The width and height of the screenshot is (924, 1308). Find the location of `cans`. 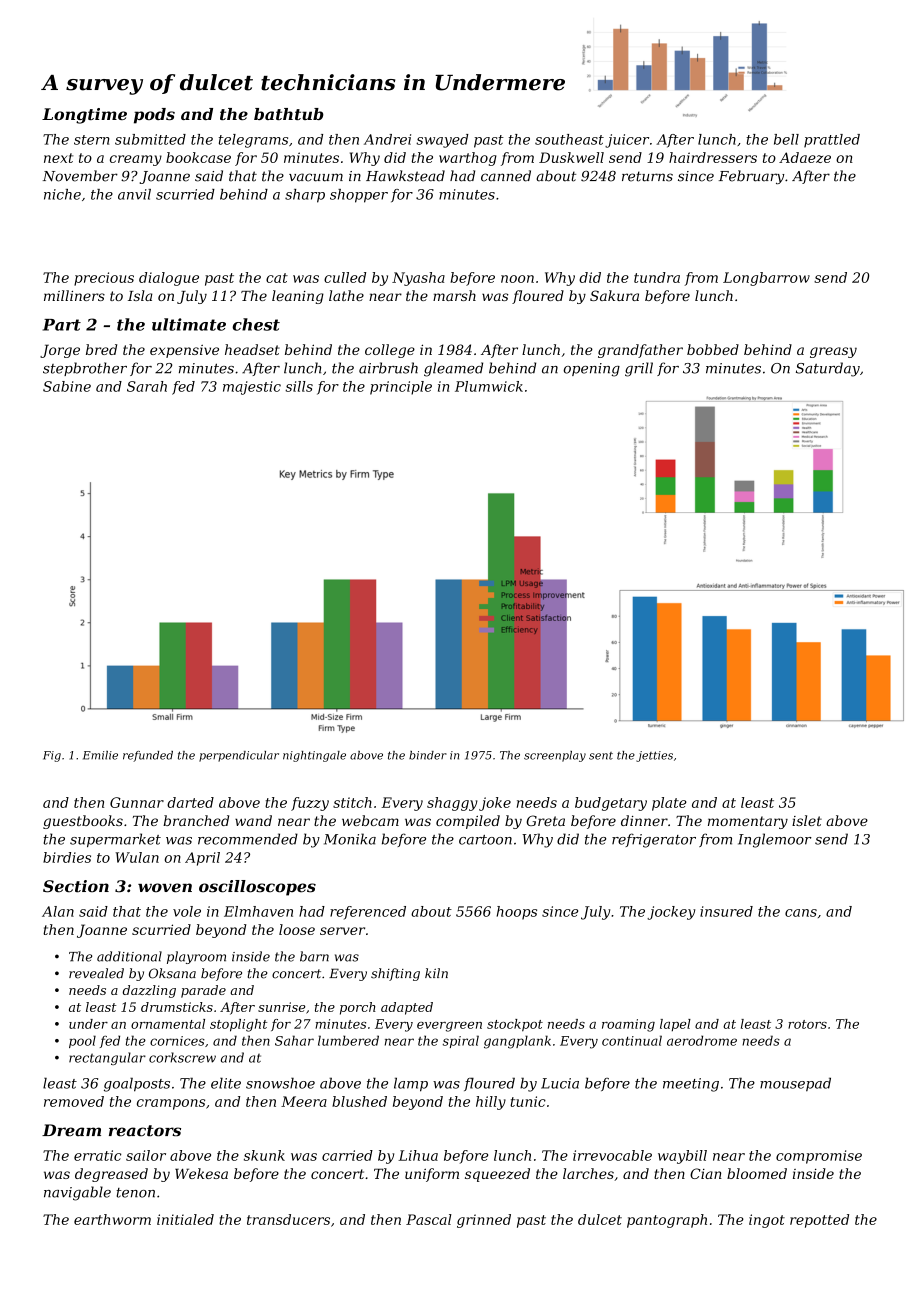

cans is located at coordinates (801, 913).
